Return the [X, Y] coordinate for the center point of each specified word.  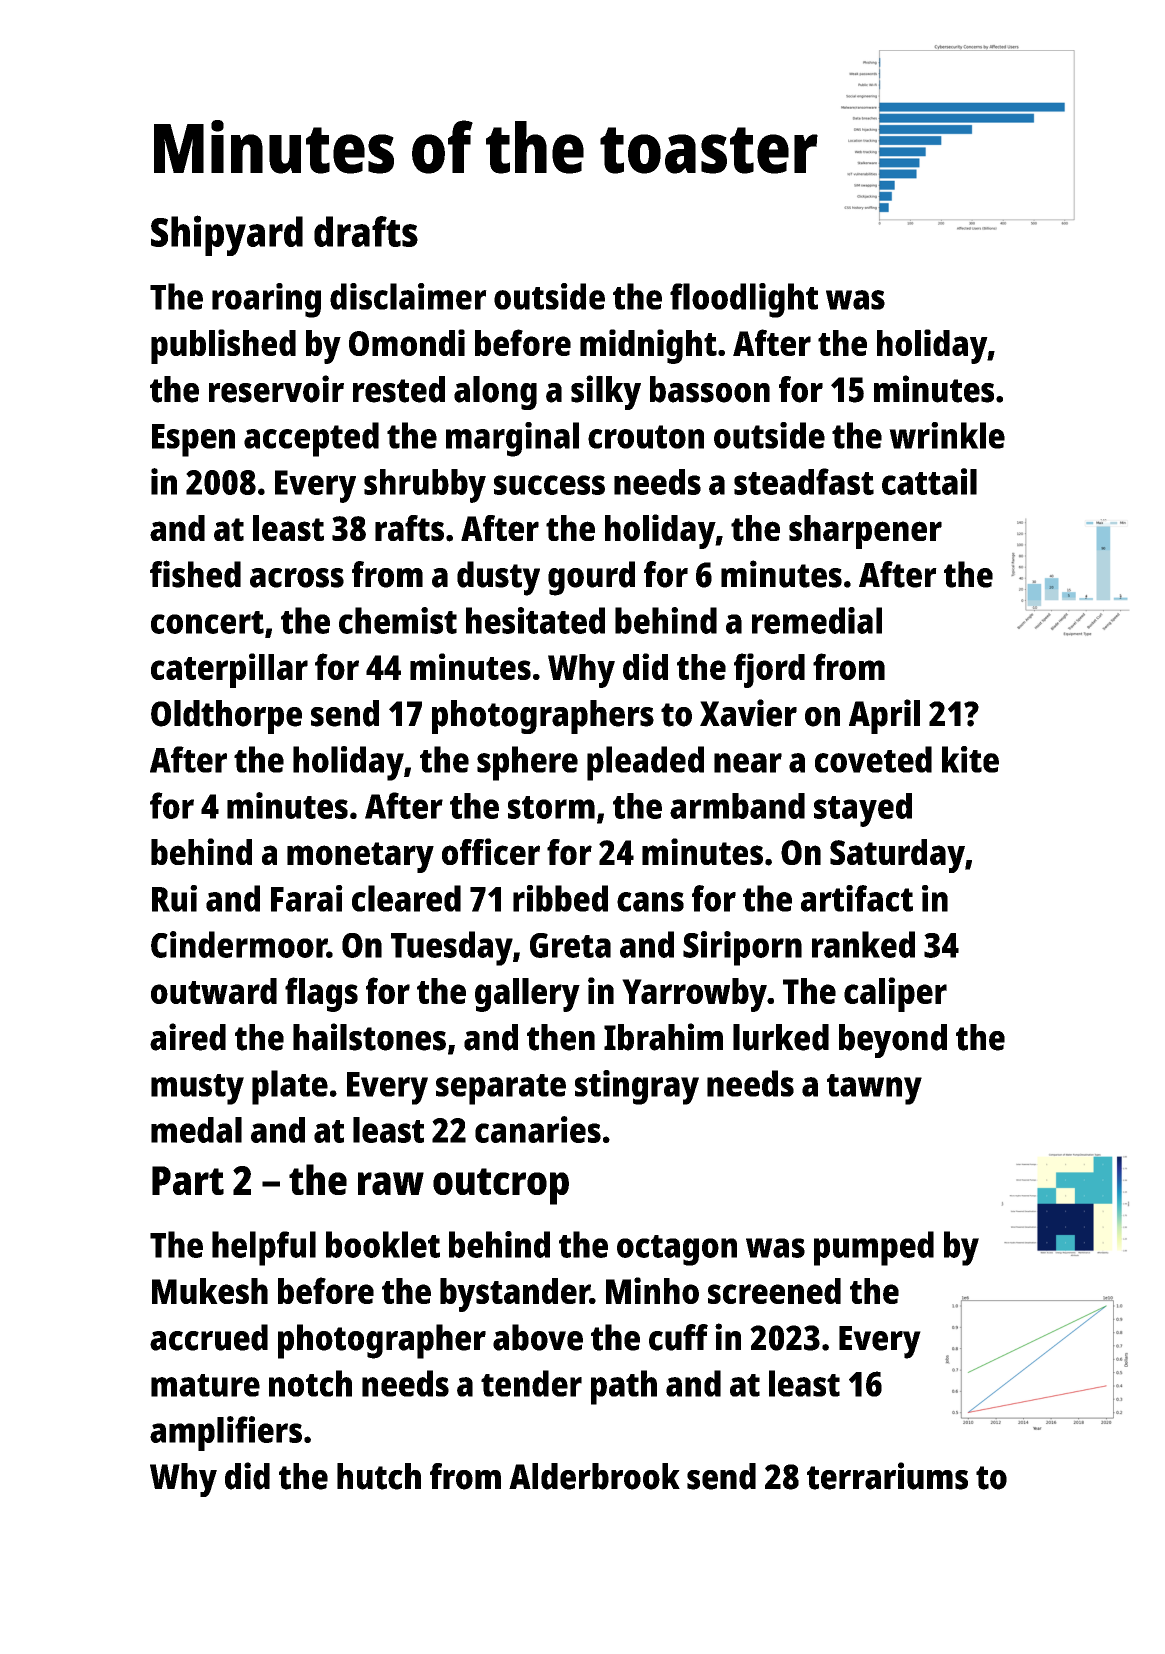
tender [531, 1383]
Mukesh [210, 1291]
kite [970, 759]
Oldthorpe [226, 717]
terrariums [887, 1476]
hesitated [535, 620]
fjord [769, 670]
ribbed [560, 898]
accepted [311, 439]
